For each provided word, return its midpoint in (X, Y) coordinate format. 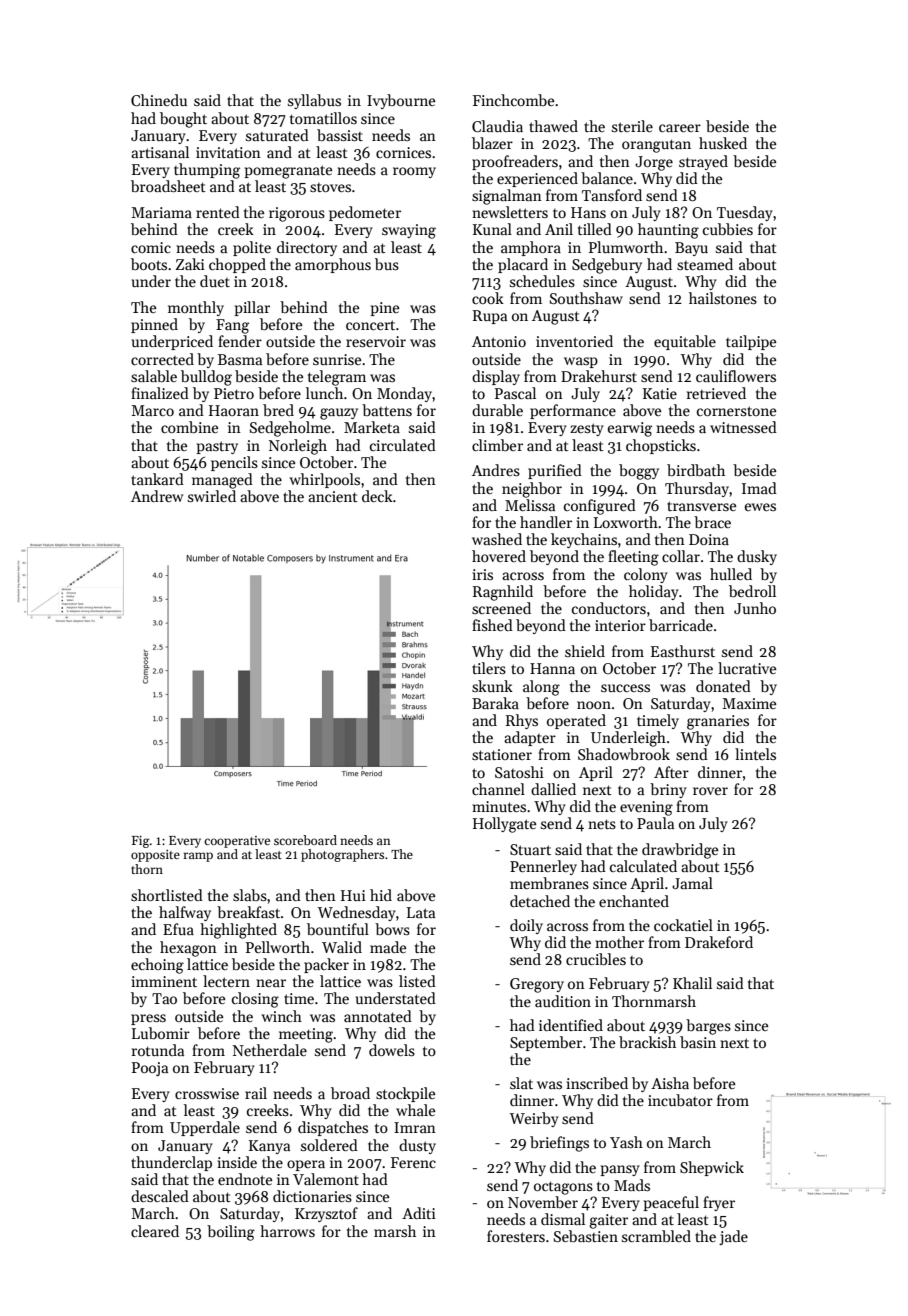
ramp (198, 857)
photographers (342, 855)
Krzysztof (326, 1214)
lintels (755, 754)
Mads (632, 1185)
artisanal (160, 152)
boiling (231, 1233)
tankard (157, 479)
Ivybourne (401, 101)
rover (710, 791)
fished (492, 625)
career (680, 128)
